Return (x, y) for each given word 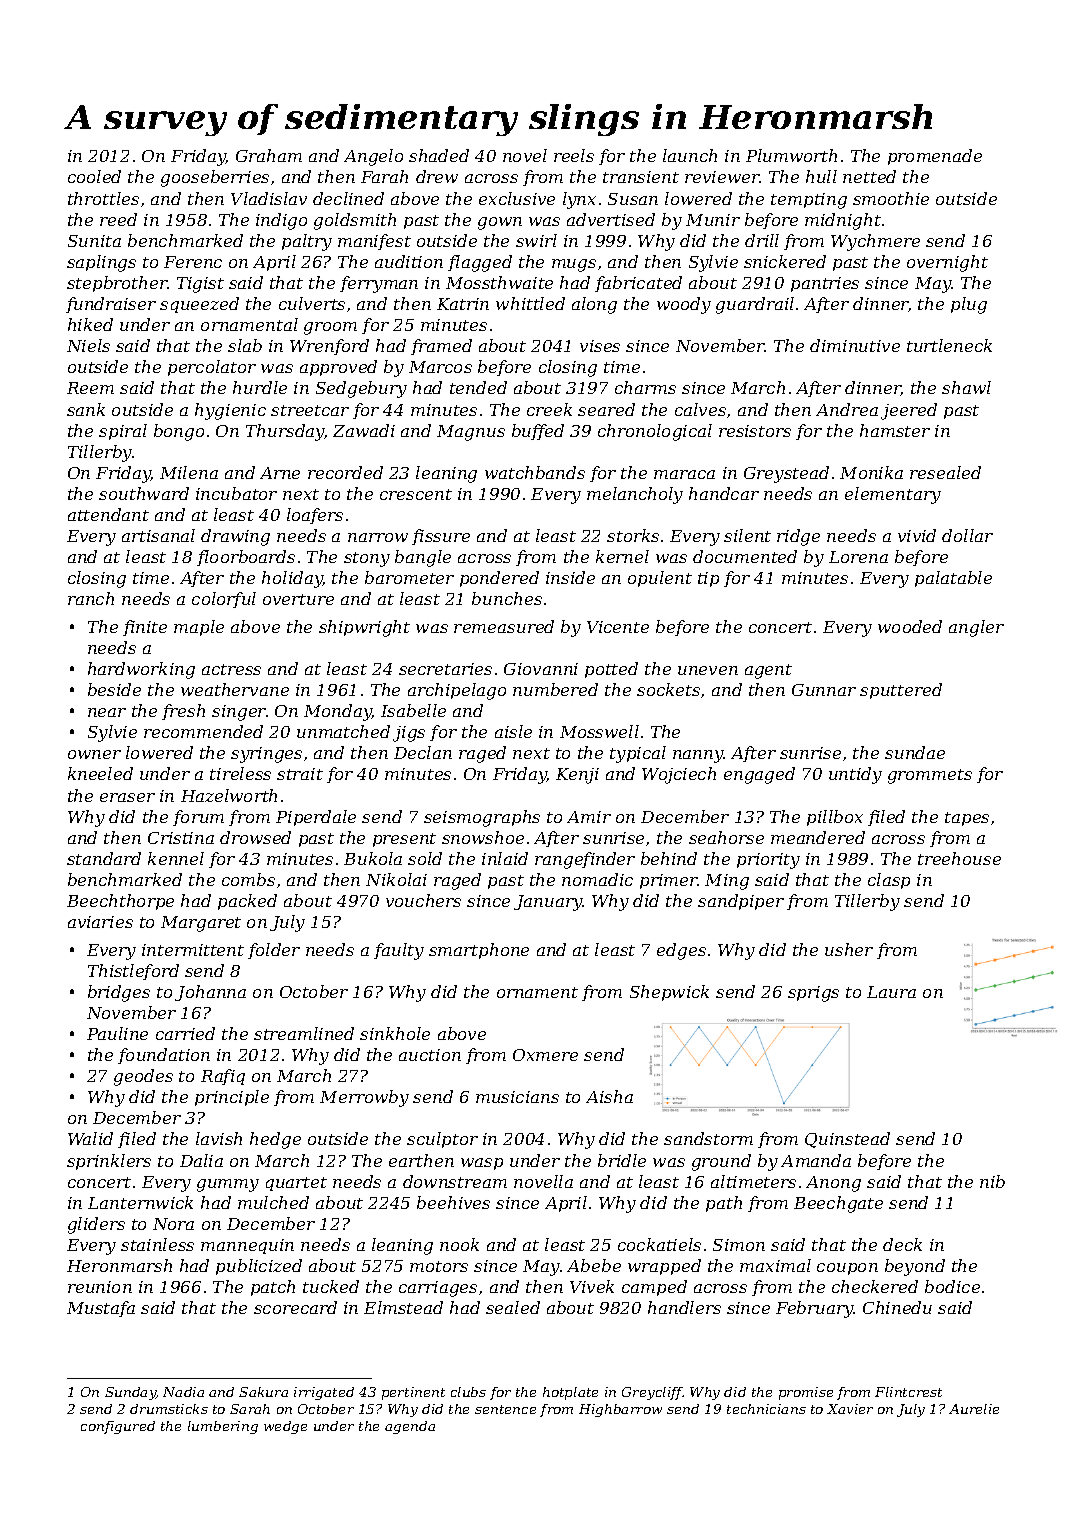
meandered (818, 837)
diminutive (855, 345)
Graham (269, 155)
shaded (439, 155)
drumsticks (169, 1409)
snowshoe (483, 837)
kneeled (100, 773)
